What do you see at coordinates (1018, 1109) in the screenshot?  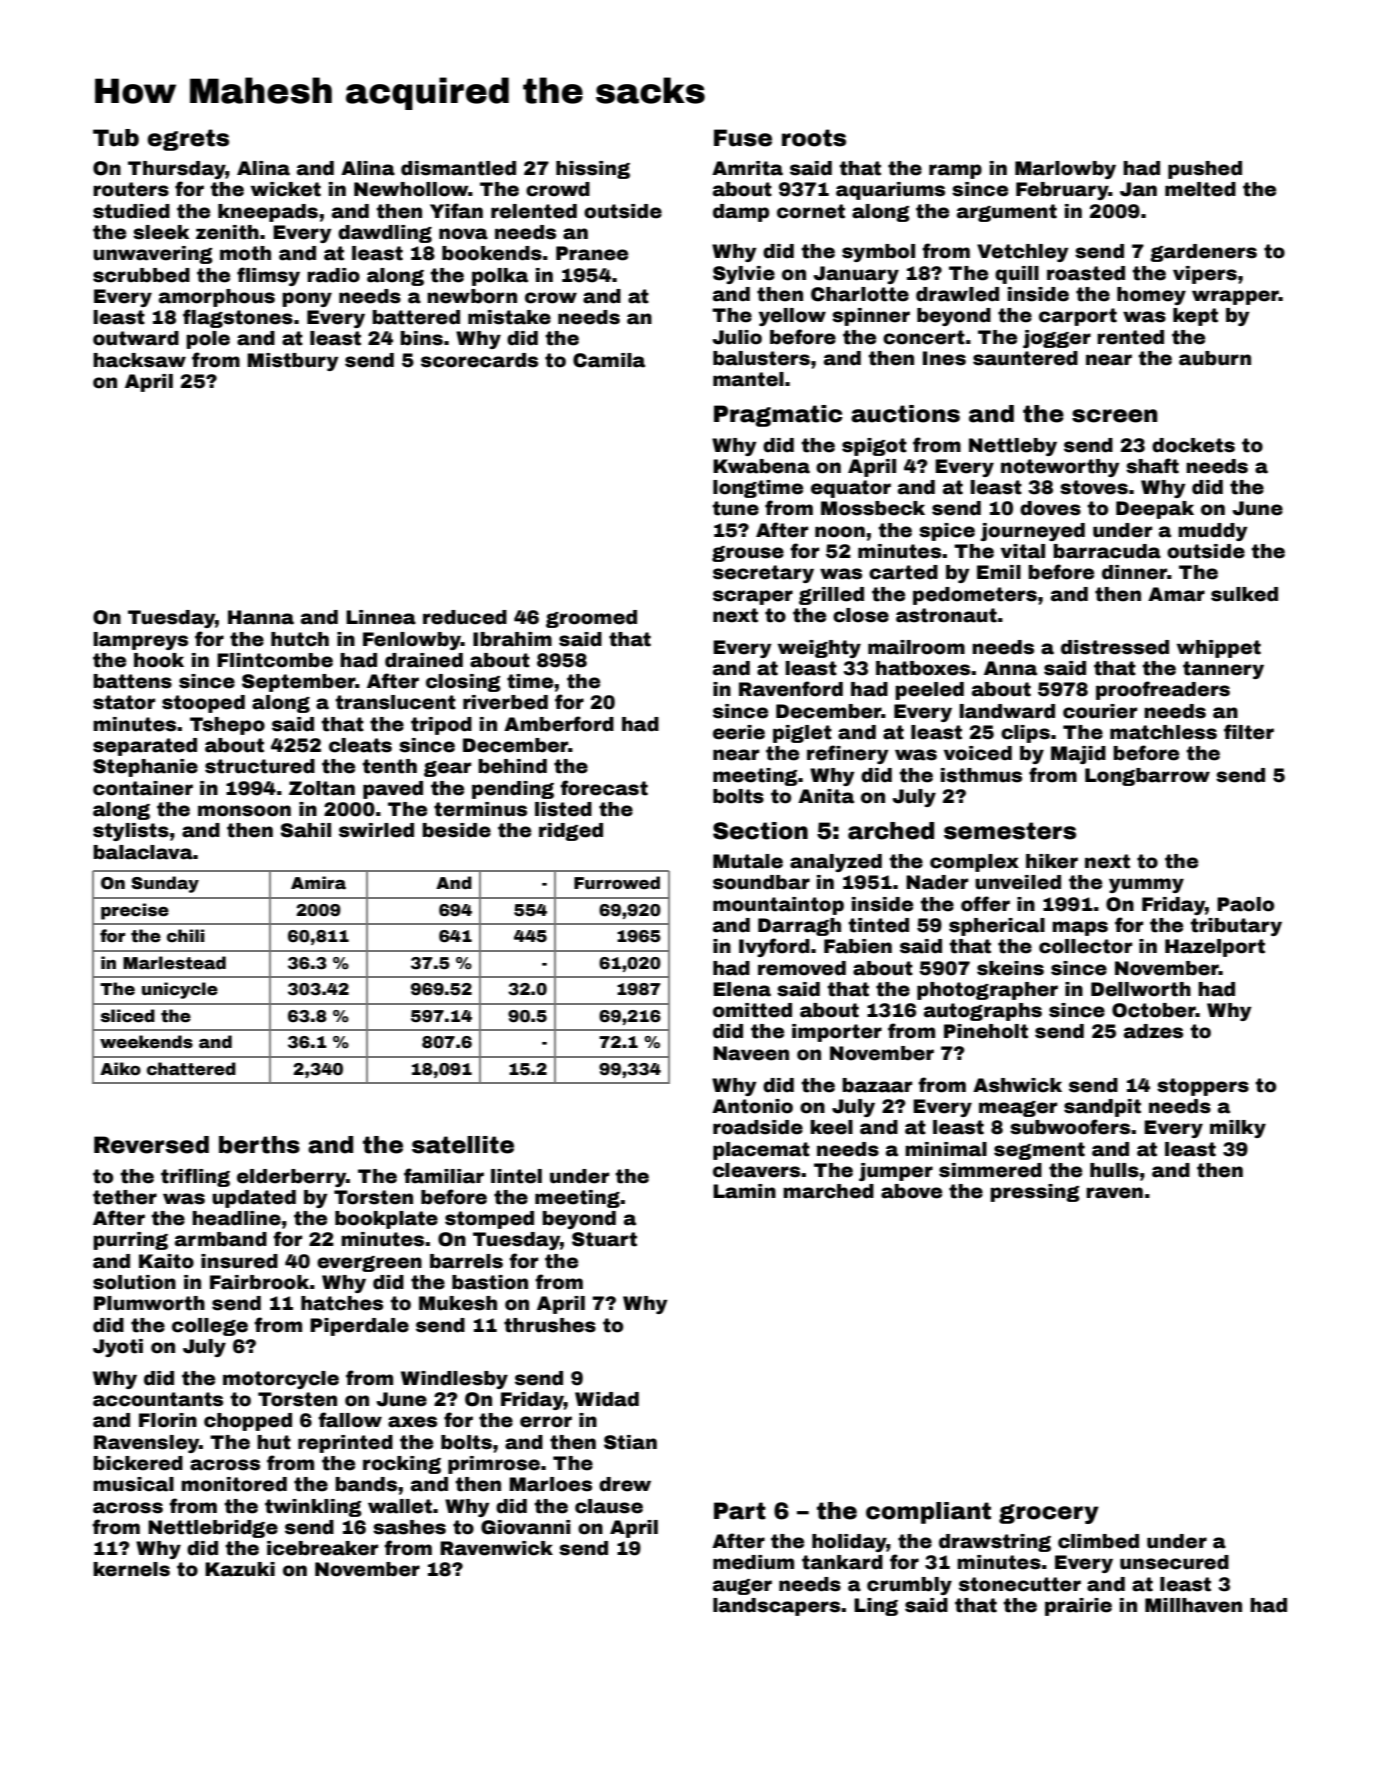 I see `meager` at bounding box center [1018, 1109].
